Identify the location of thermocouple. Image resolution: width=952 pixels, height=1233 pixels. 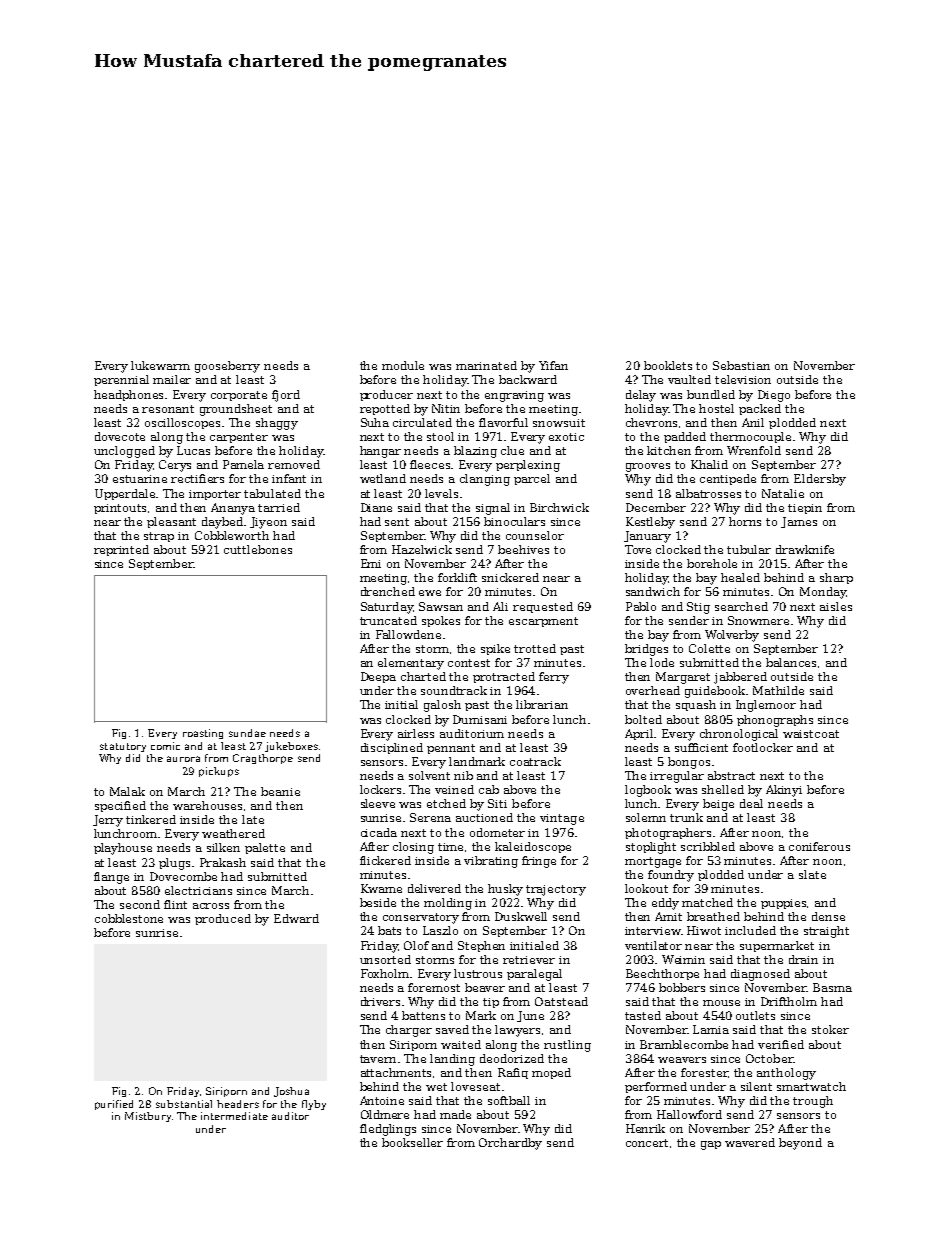
(750, 437).
